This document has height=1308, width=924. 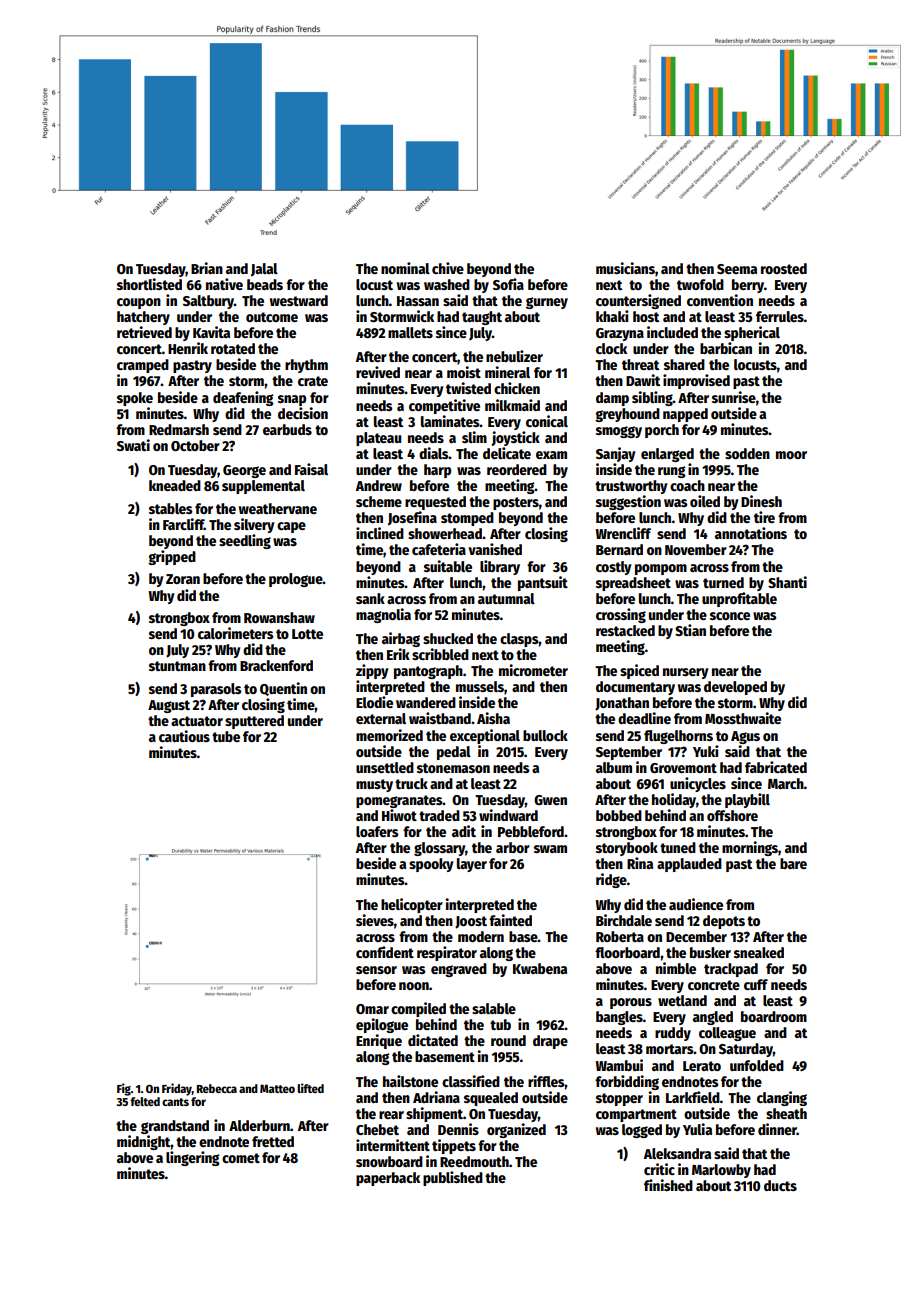 I want to click on spherical, so click(x=752, y=333).
